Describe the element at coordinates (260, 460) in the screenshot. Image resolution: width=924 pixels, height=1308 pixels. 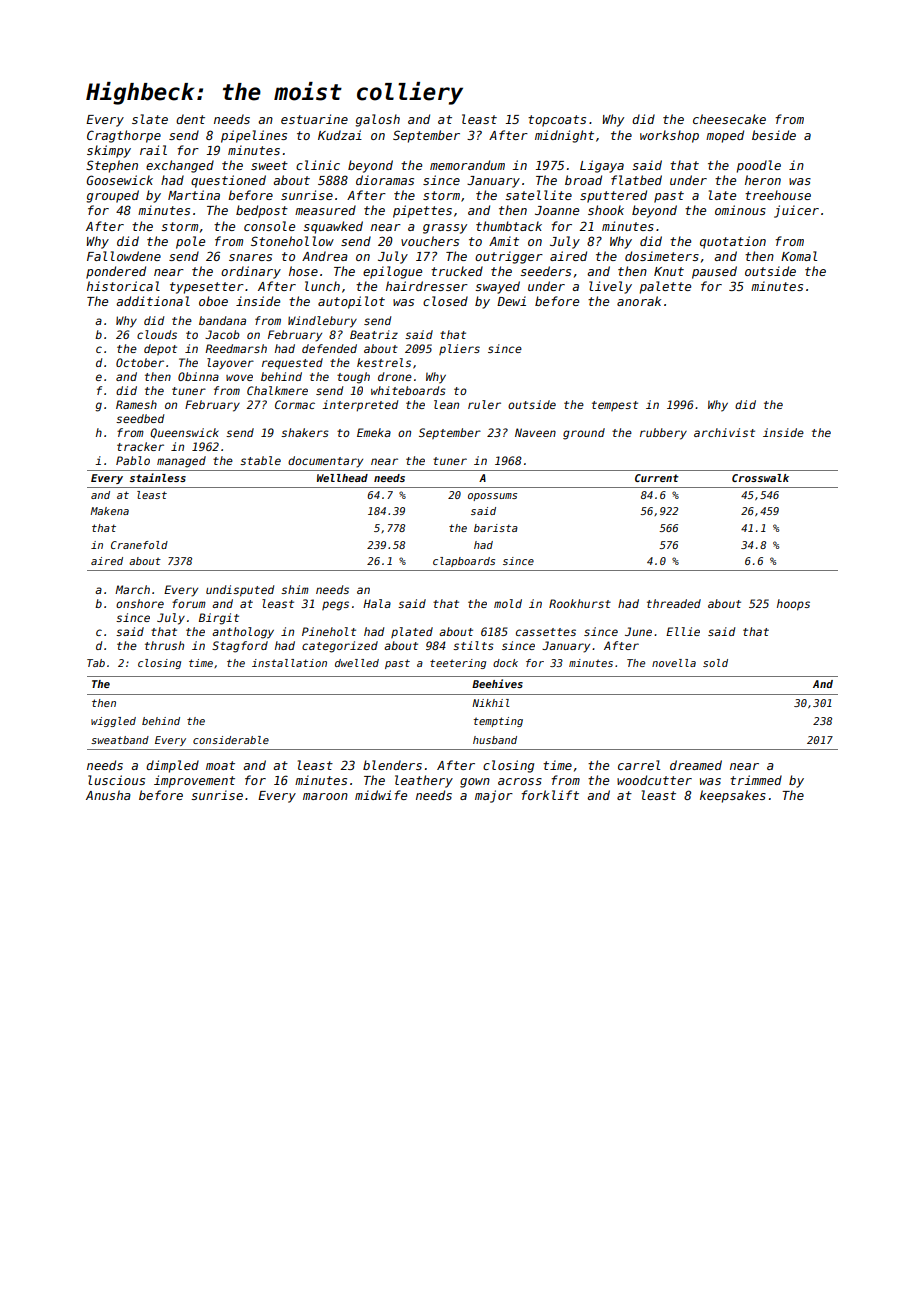
I see `stable` at that location.
